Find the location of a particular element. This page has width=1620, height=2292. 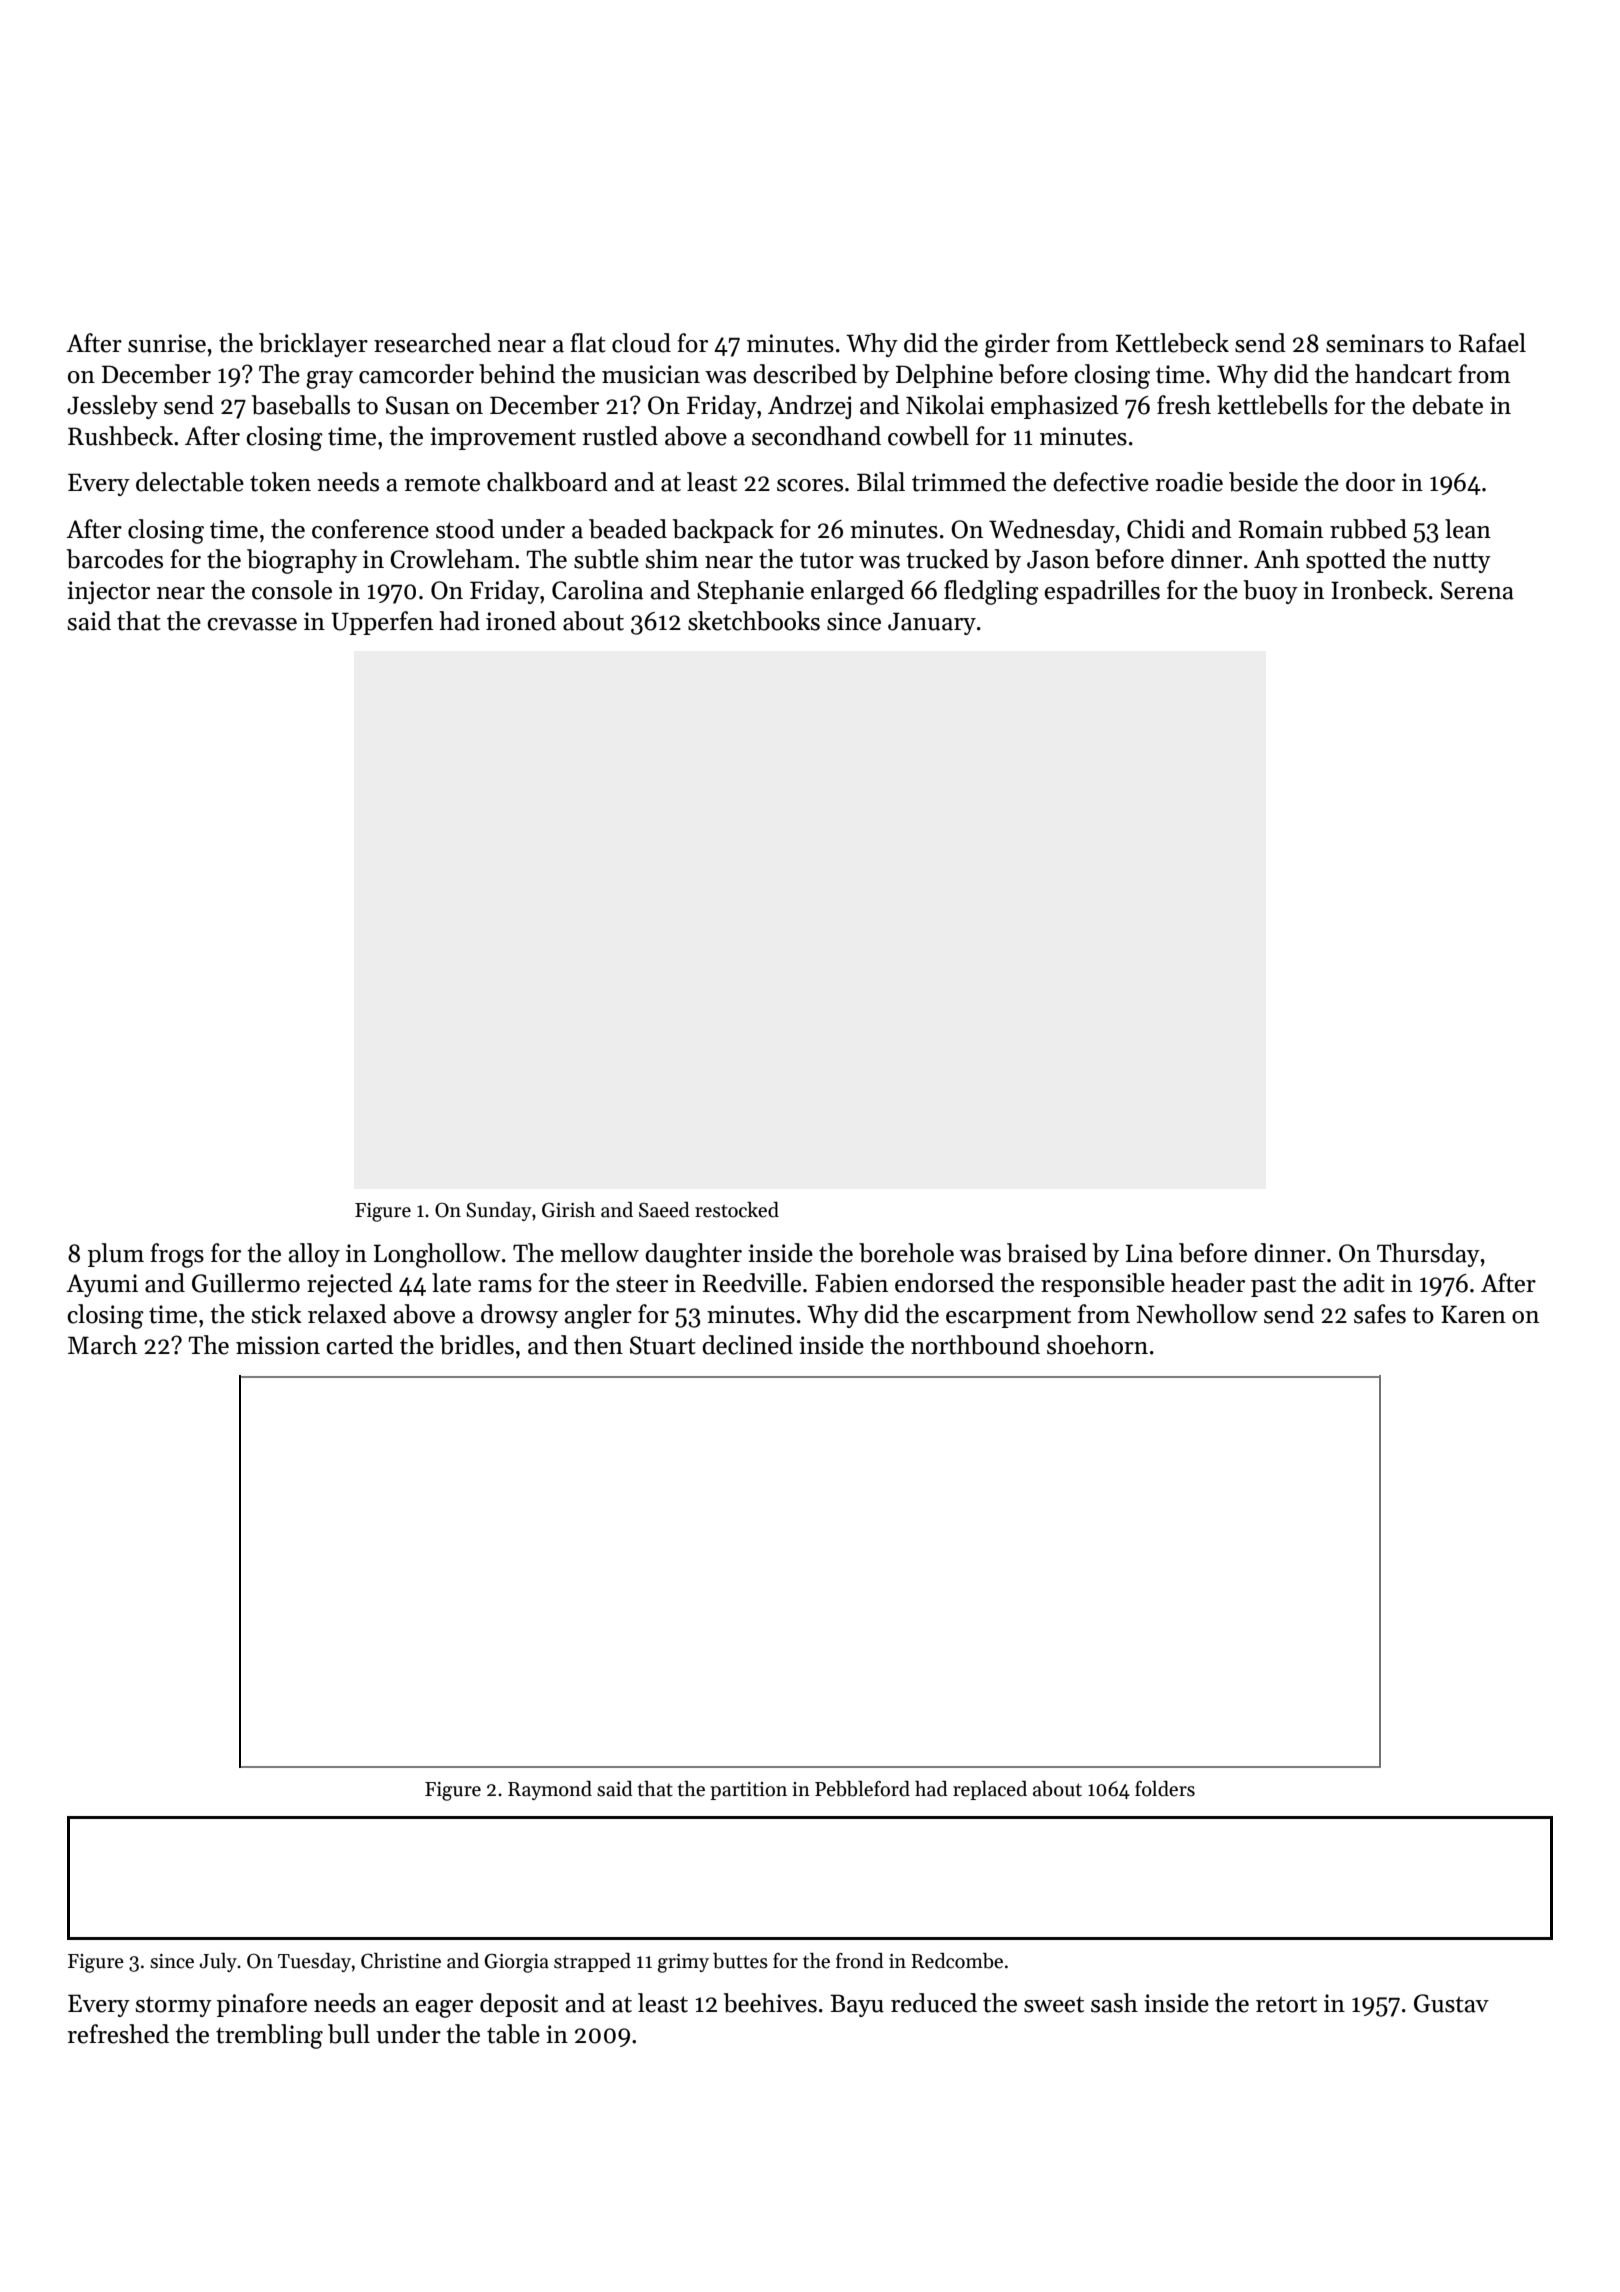

partition is located at coordinates (748, 1791).
